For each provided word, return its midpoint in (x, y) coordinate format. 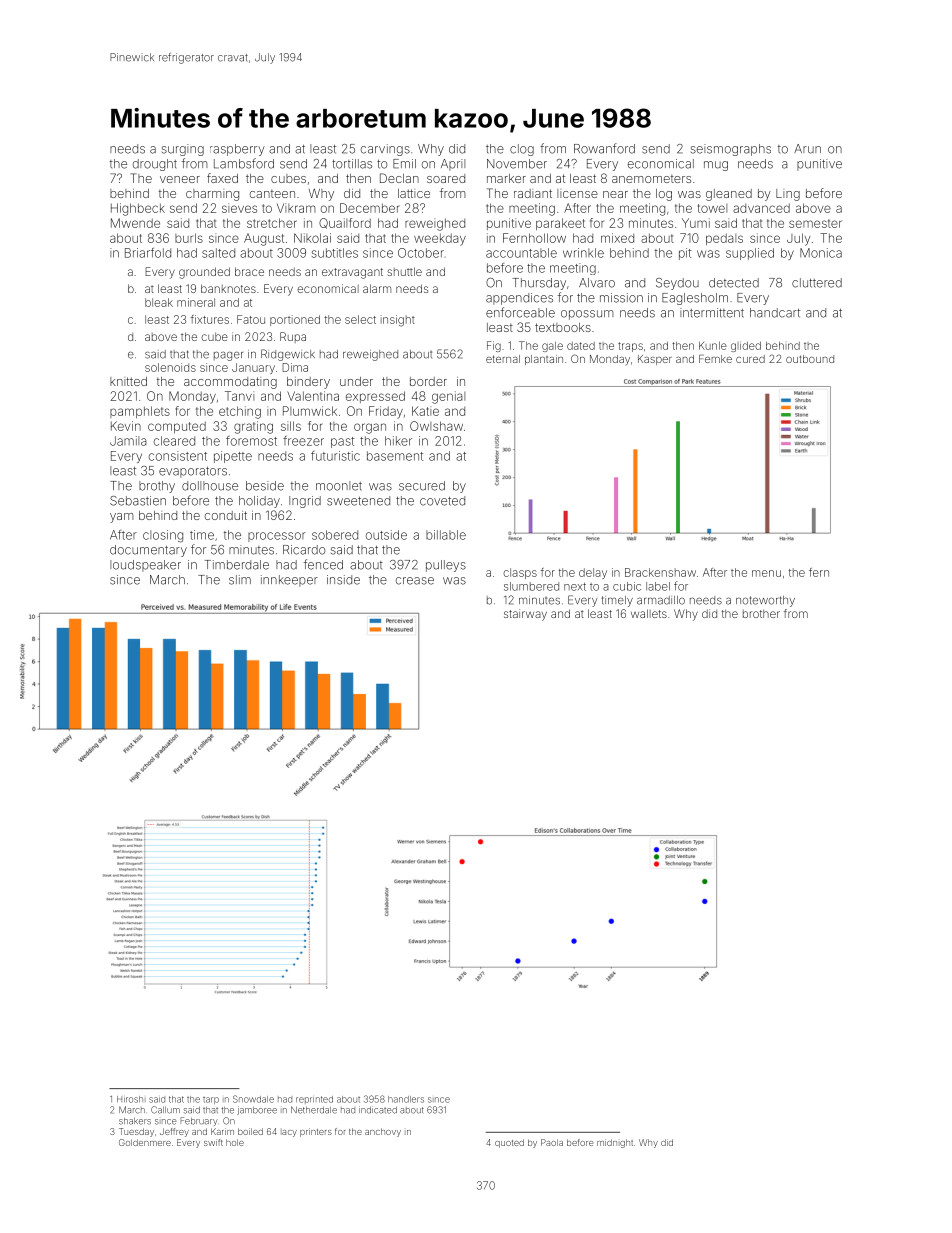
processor (277, 537)
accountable (521, 253)
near (615, 194)
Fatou (251, 319)
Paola (552, 1142)
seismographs (731, 150)
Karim (222, 1131)
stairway (525, 615)
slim (240, 580)
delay (593, 573)
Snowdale (253, 1099)
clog (522, 150)
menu (766, 573)
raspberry (237, 150)
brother (761, 613)
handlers (406, 1099)
